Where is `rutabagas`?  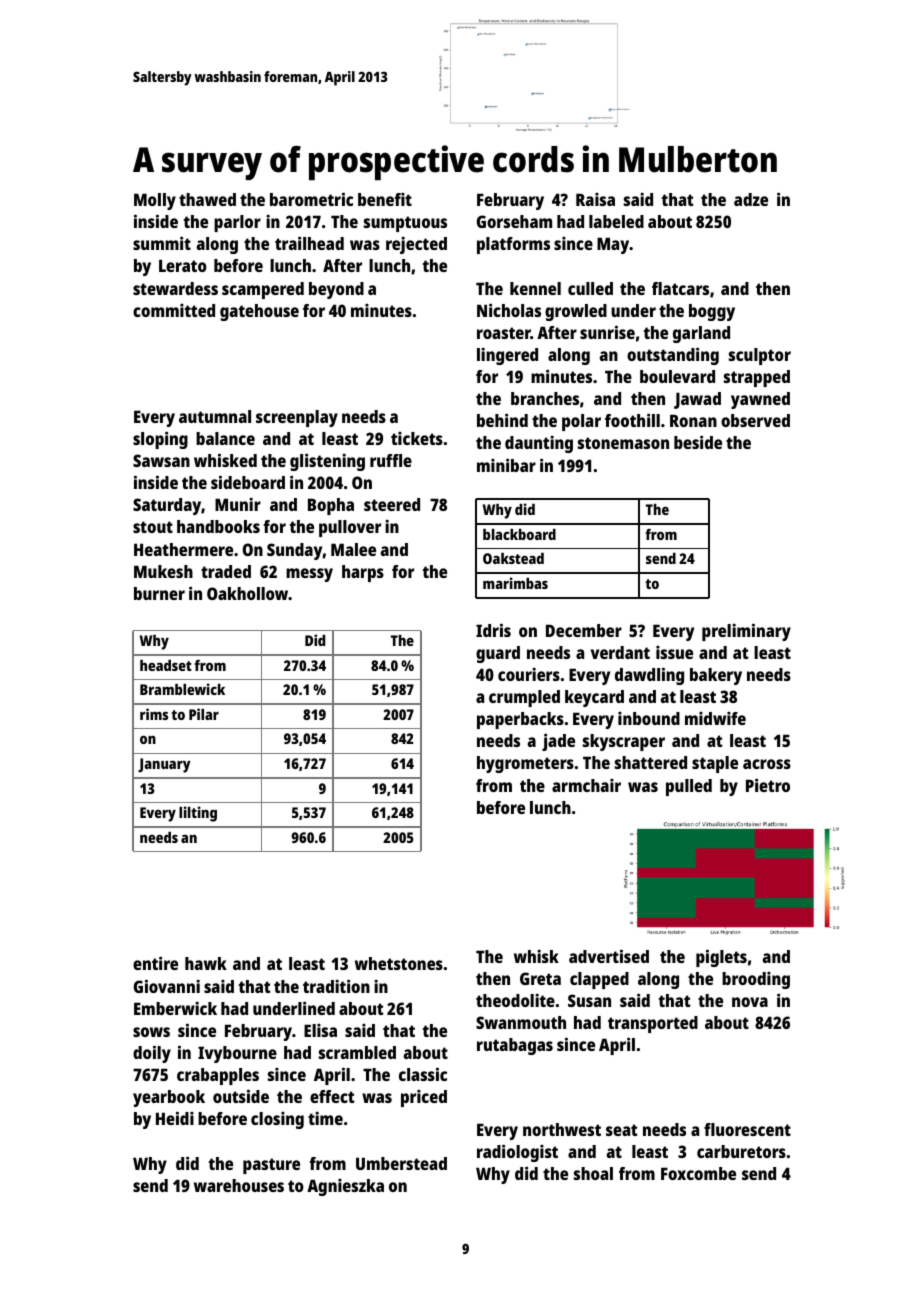
rutabagas is located at coordinates (515, 1046).
